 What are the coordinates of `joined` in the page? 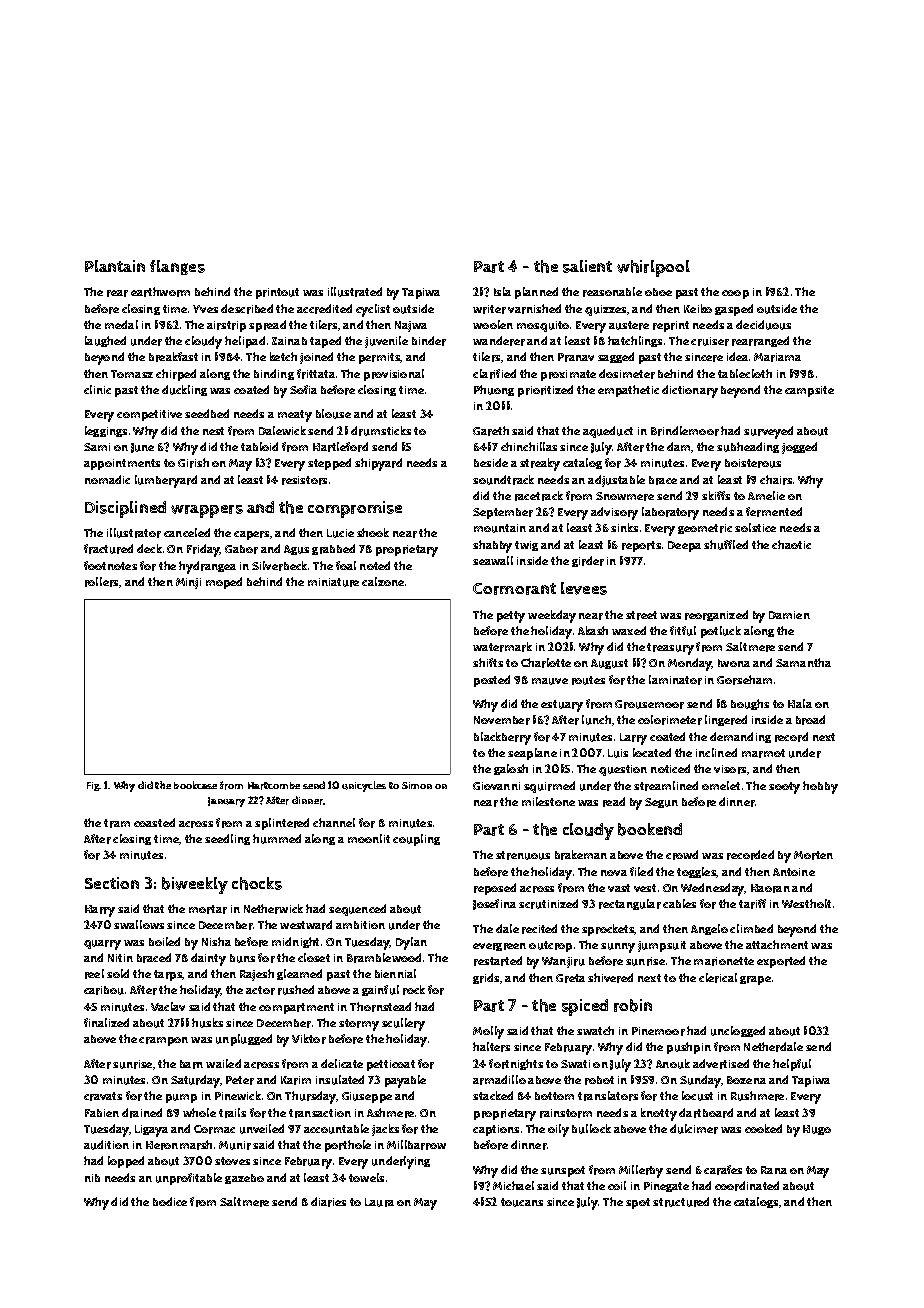 It's located at (316, 358).
